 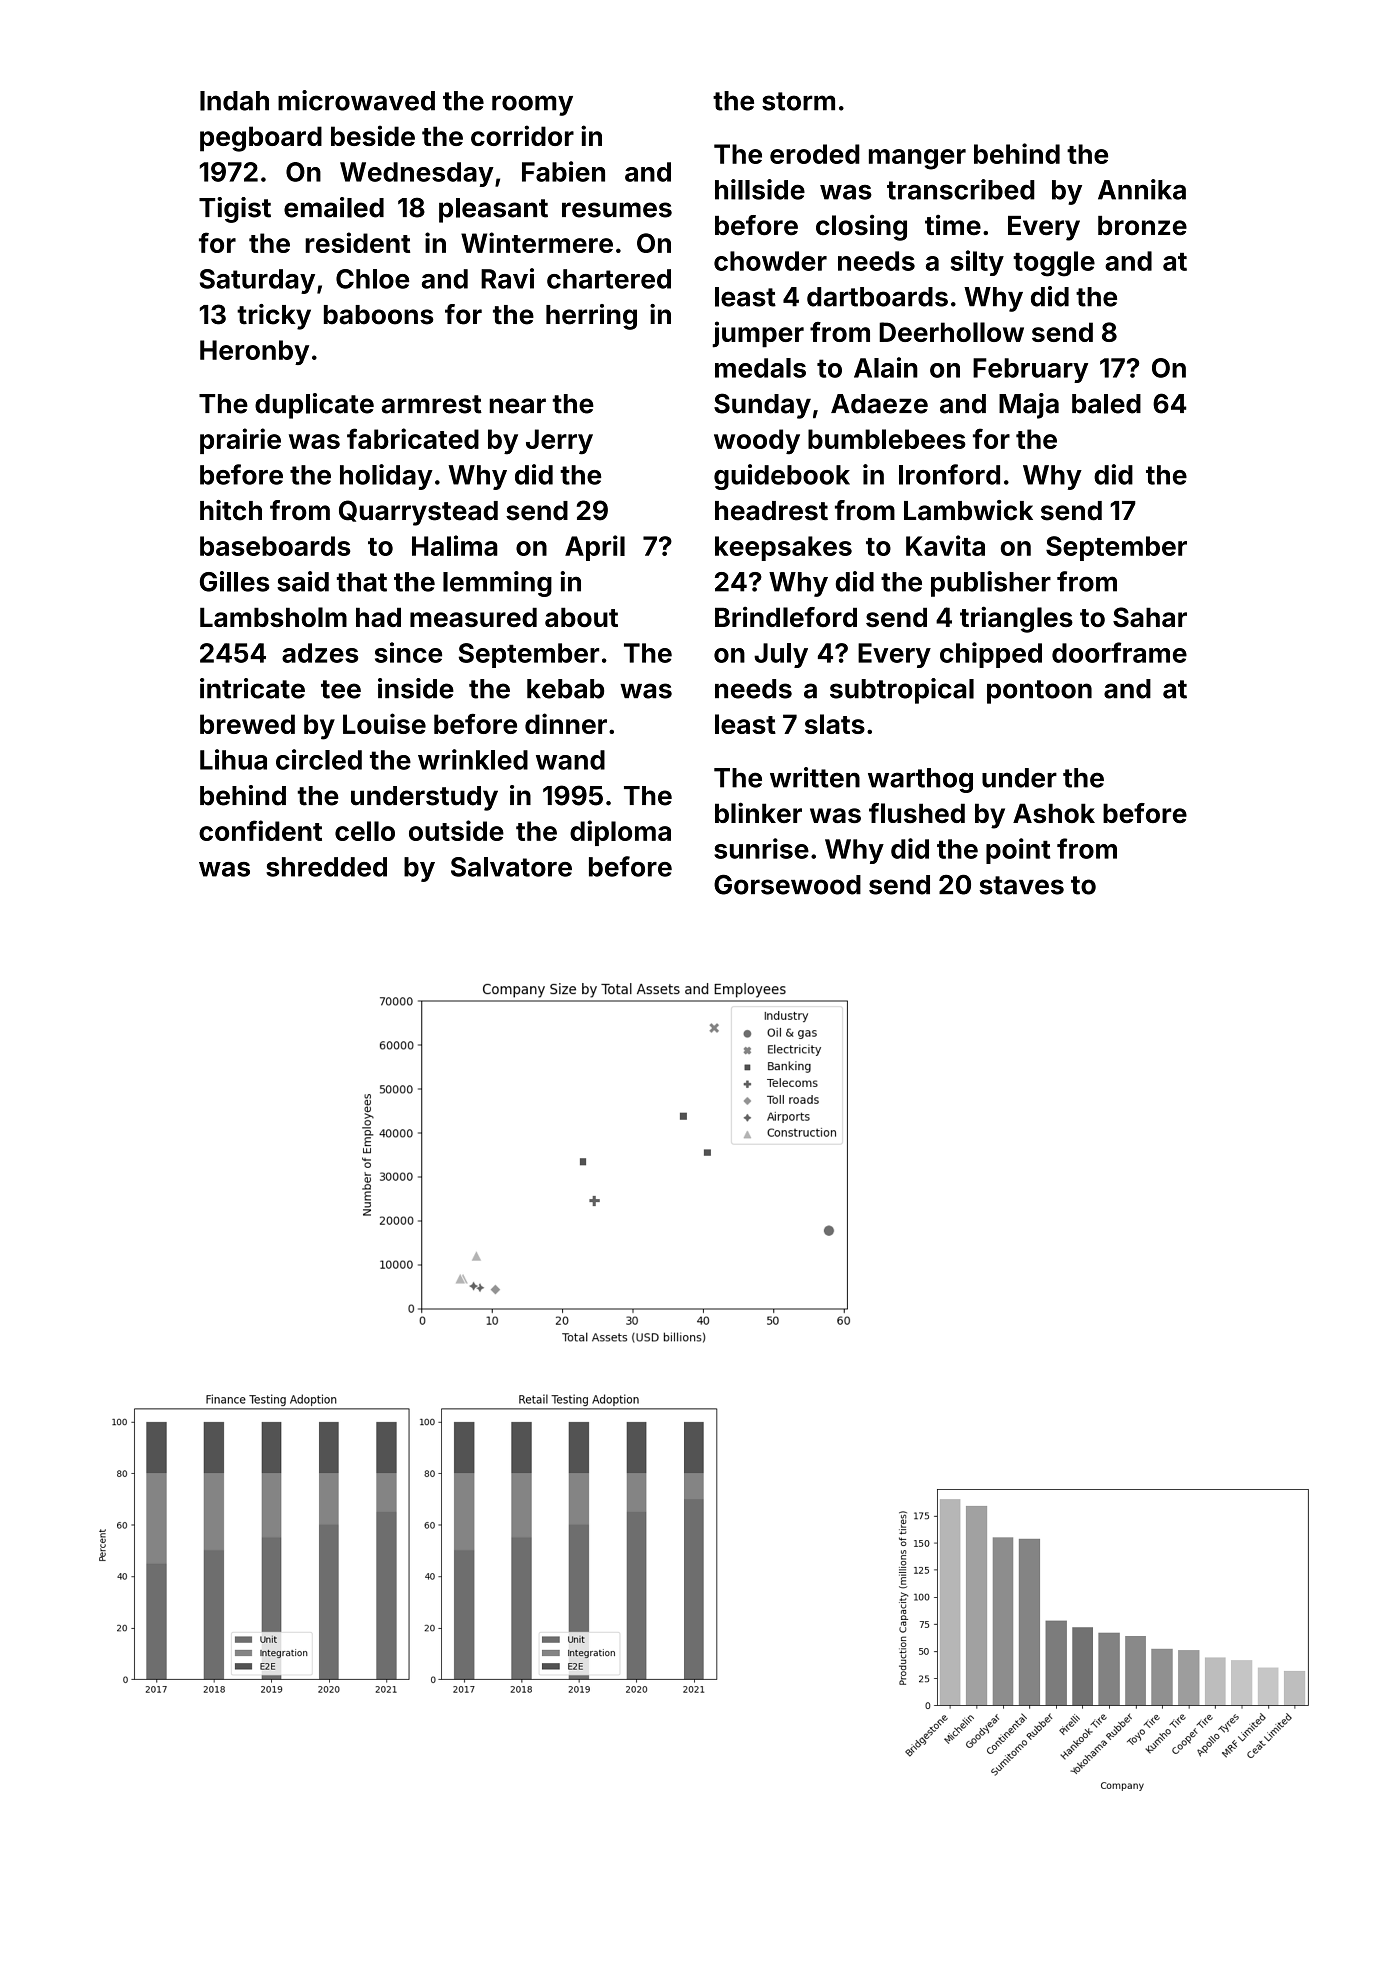 I want to click on hillside, so click(x=760, y=189).
